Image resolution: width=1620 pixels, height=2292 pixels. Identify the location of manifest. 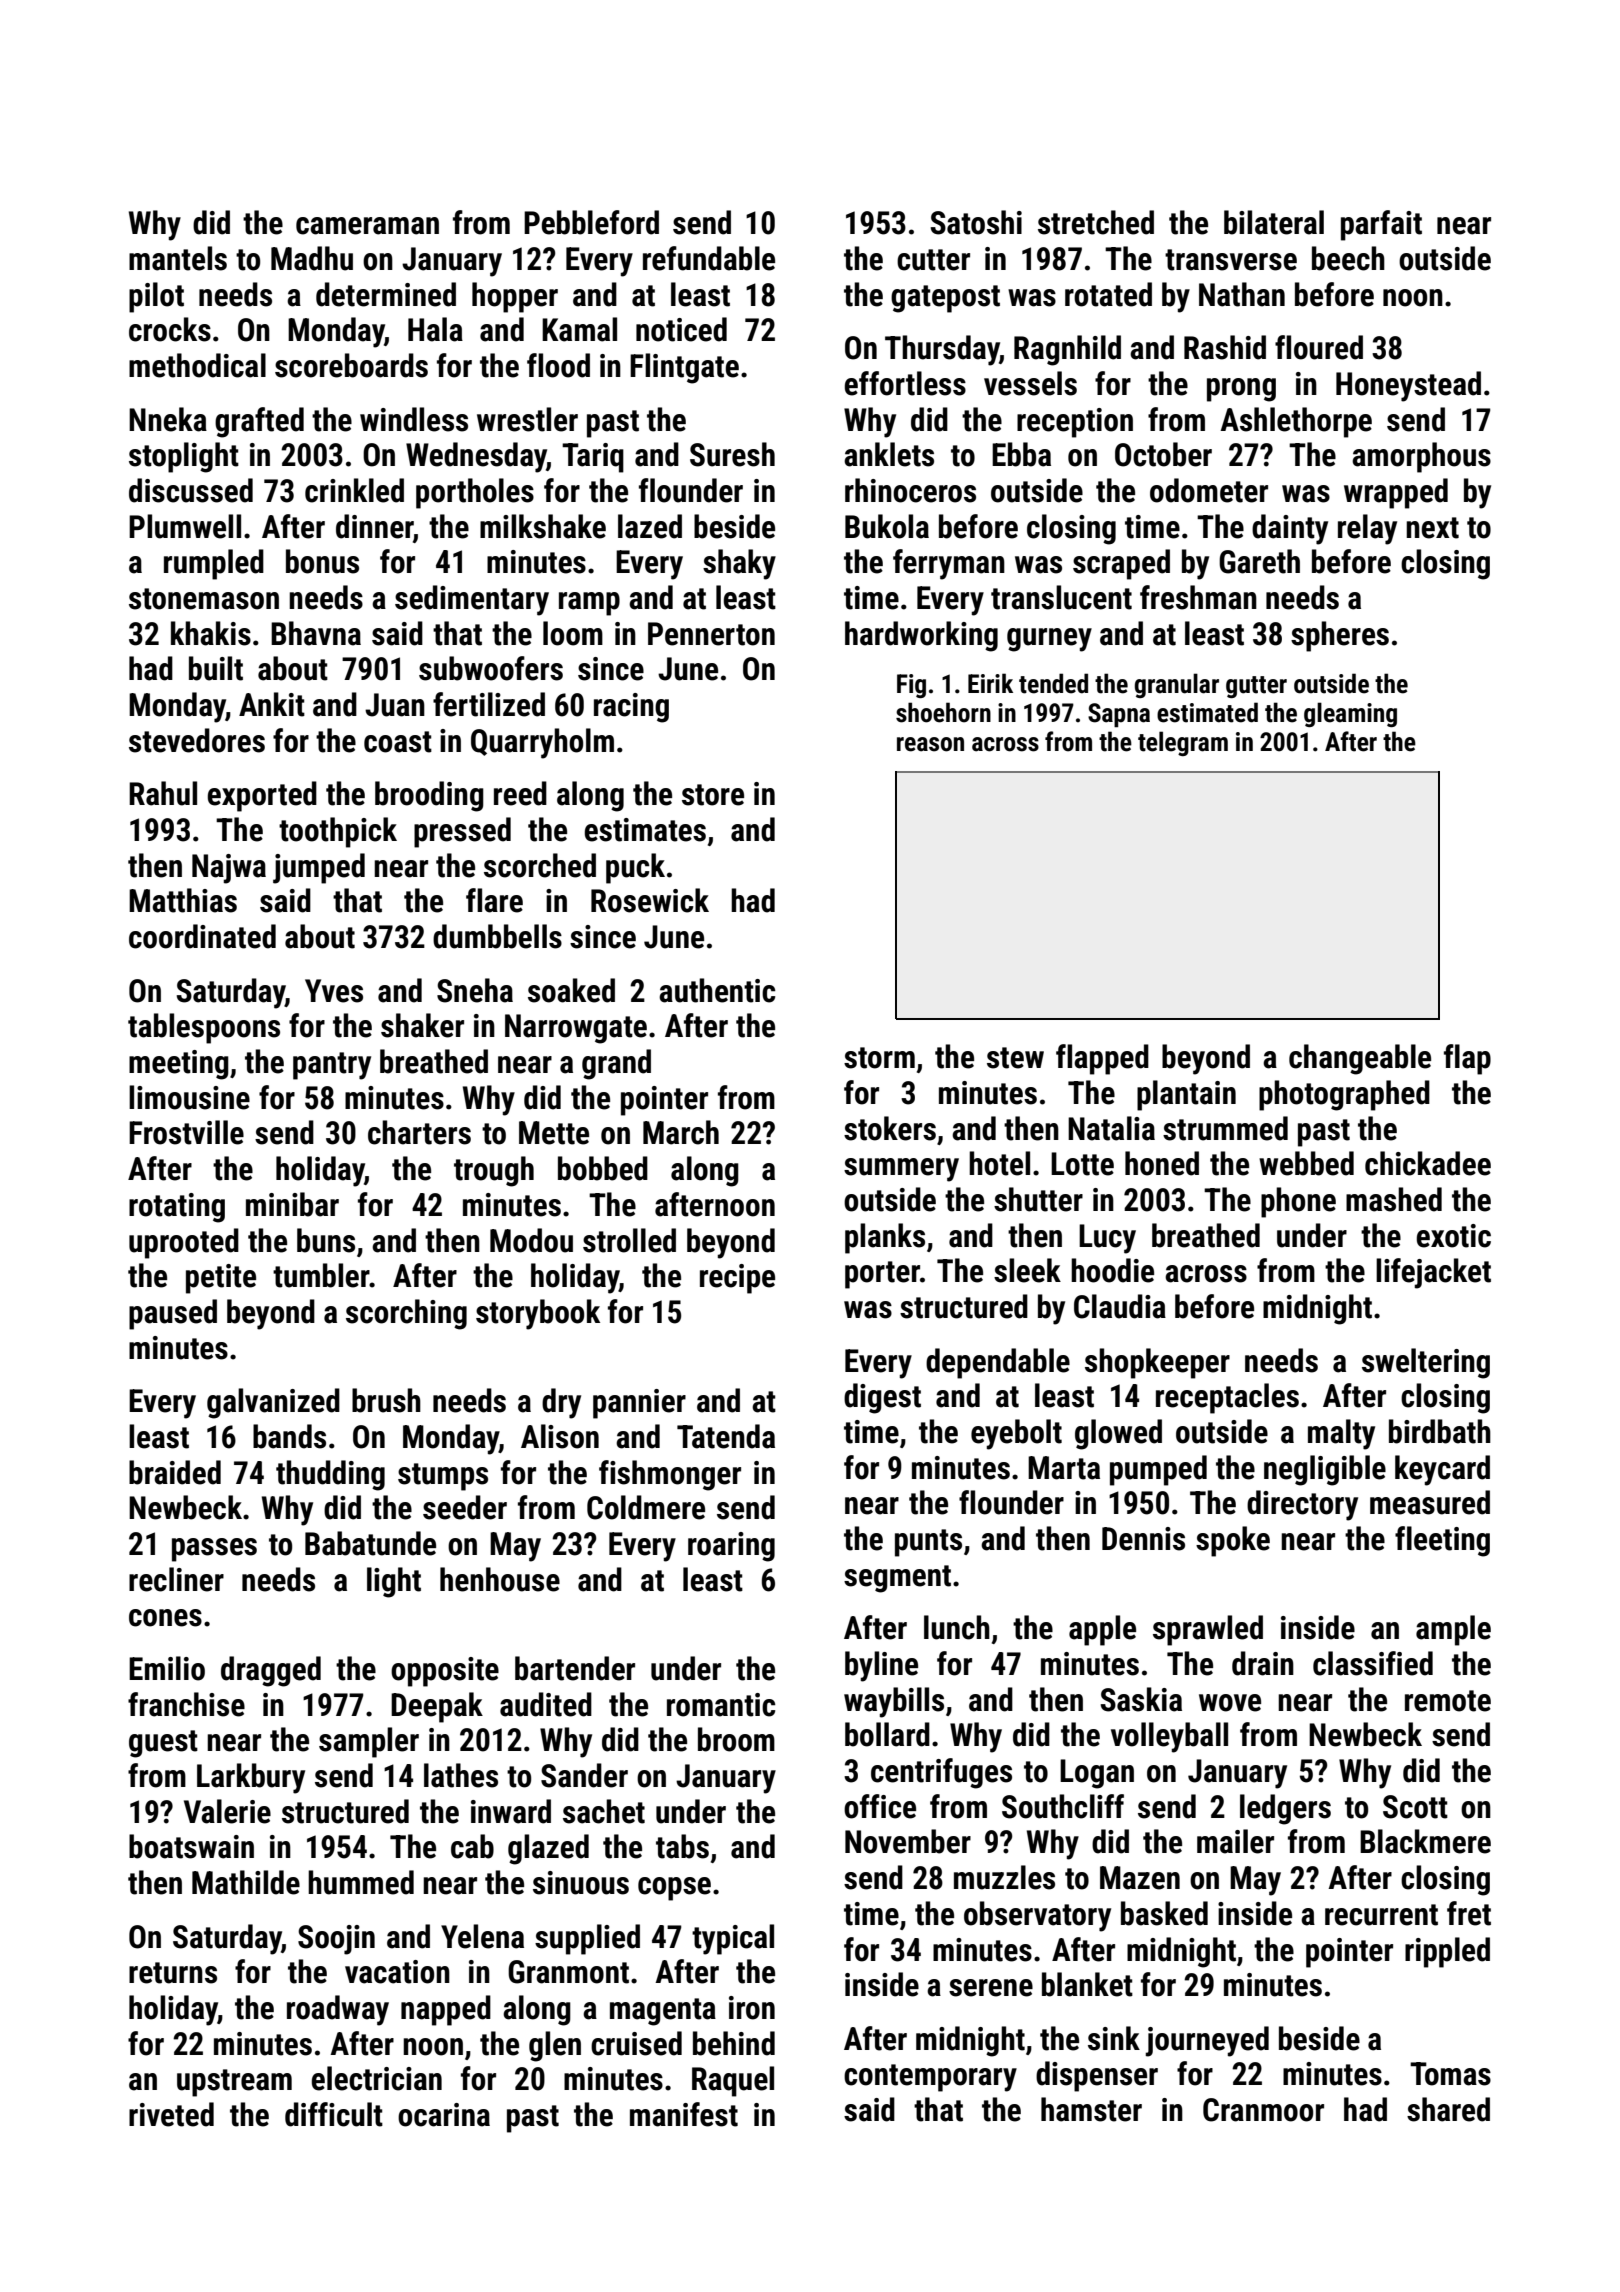
(684, 2114).
